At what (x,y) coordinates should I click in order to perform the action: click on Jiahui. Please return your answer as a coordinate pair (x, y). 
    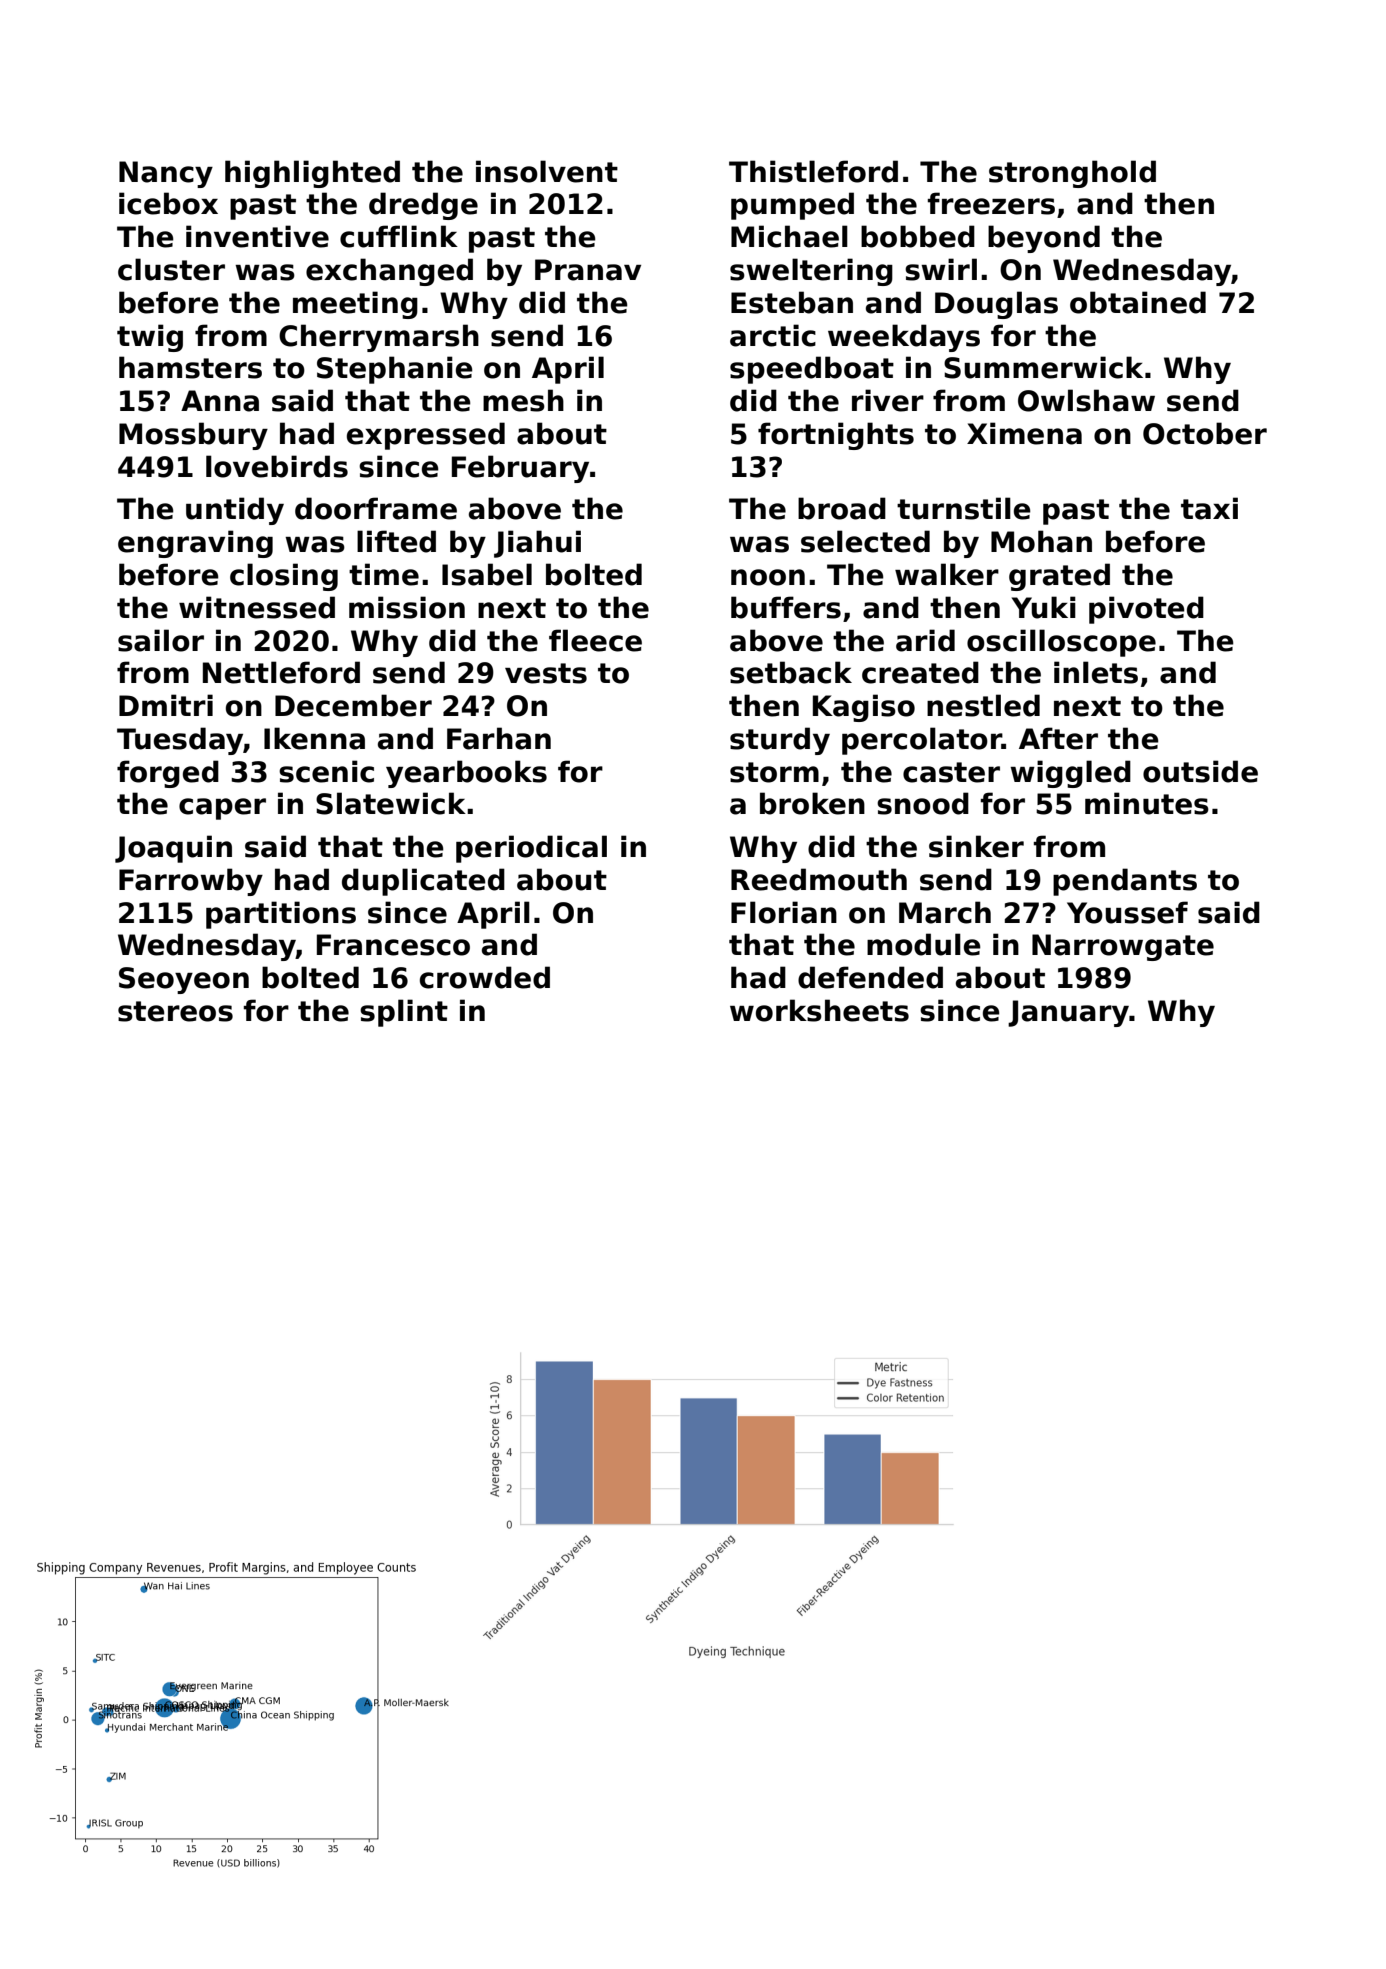
    Looking at the image, I should click on (537, 544).
